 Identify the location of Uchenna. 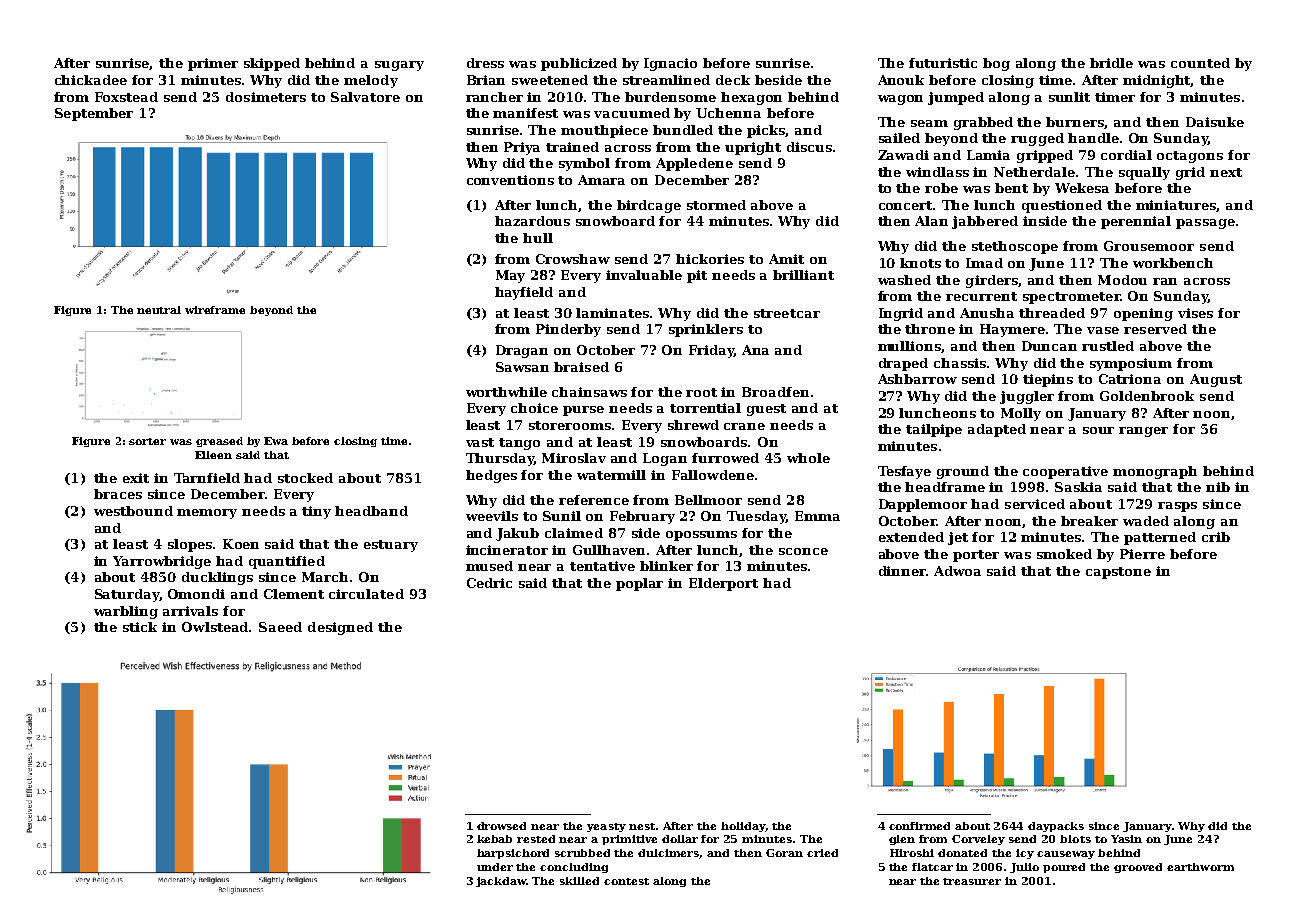
(728, 113).
